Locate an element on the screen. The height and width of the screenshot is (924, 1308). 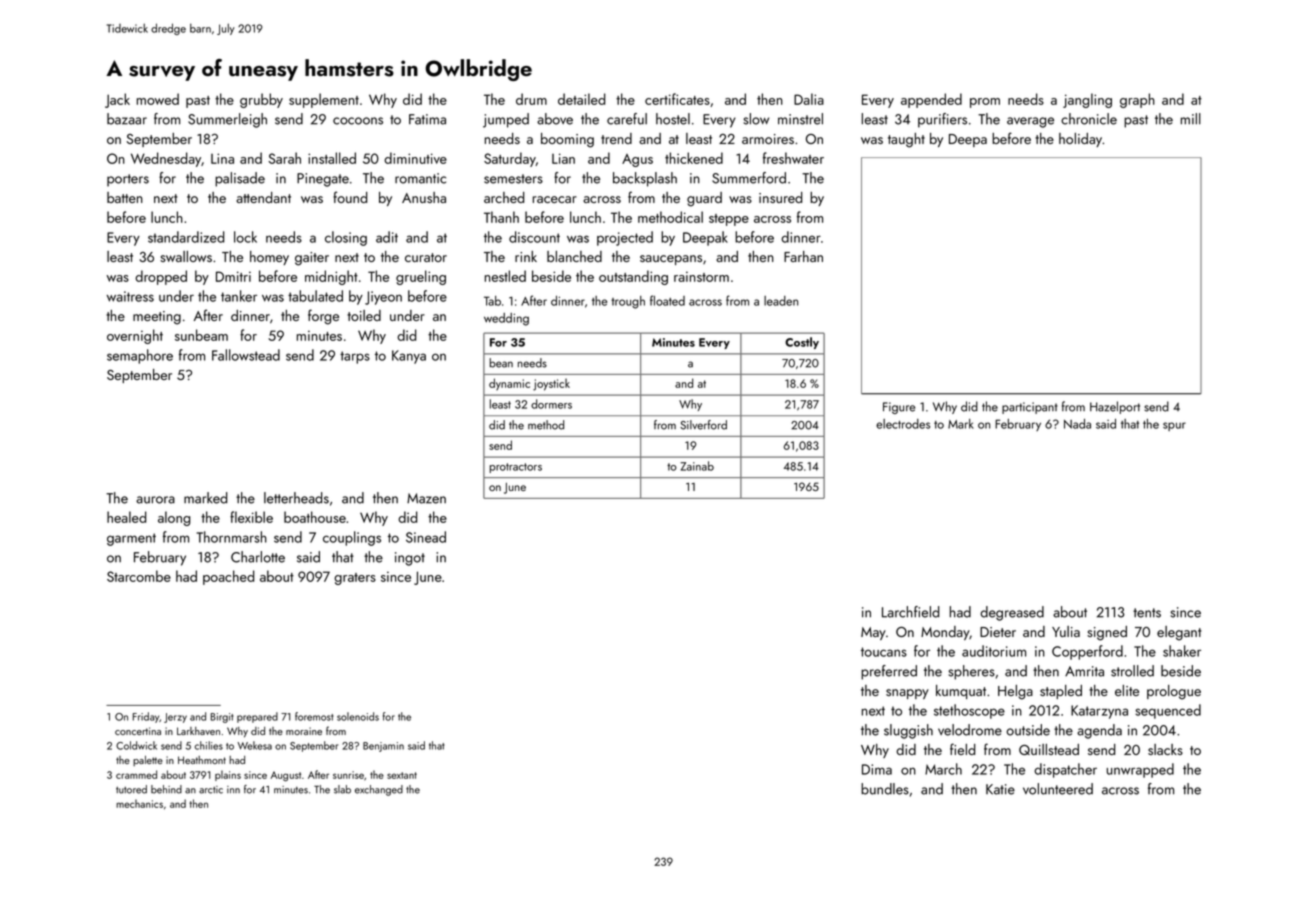
aurora is located at coordinates (155, 500).
